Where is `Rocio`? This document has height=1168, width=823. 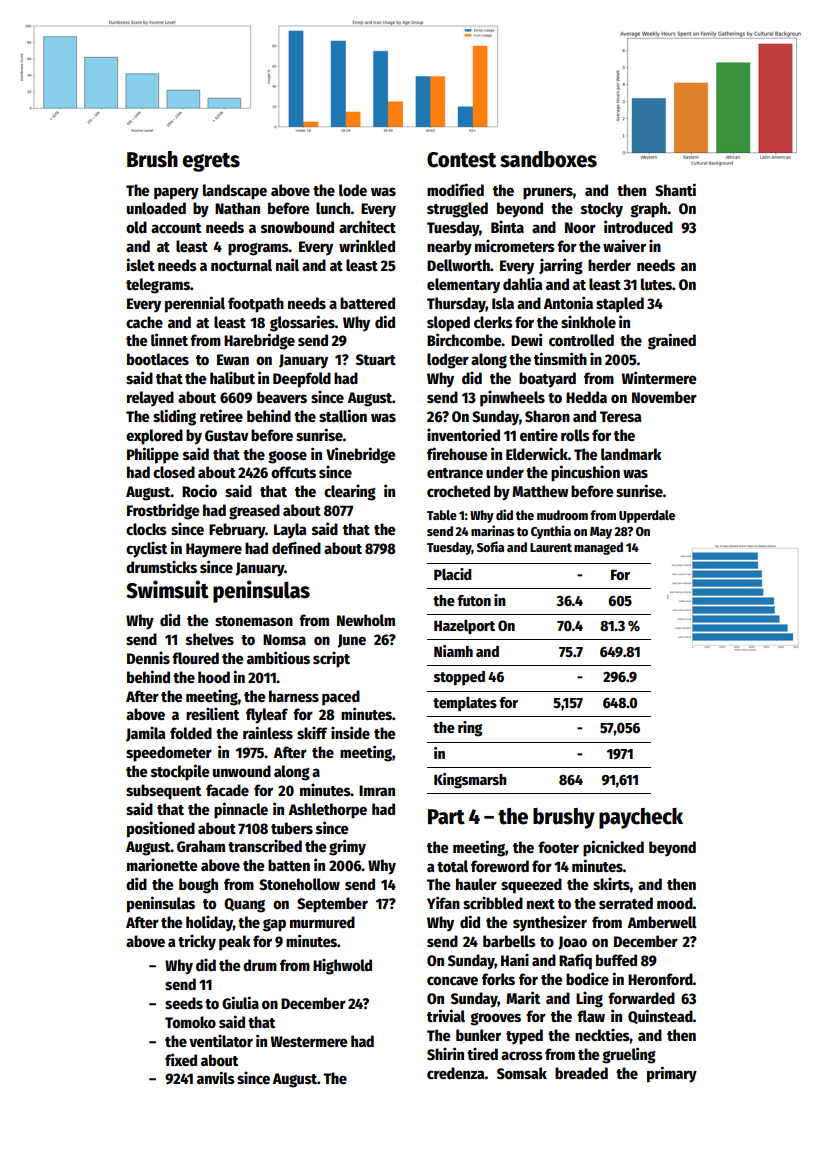 Rocio is located at coordinates (199, 490).
